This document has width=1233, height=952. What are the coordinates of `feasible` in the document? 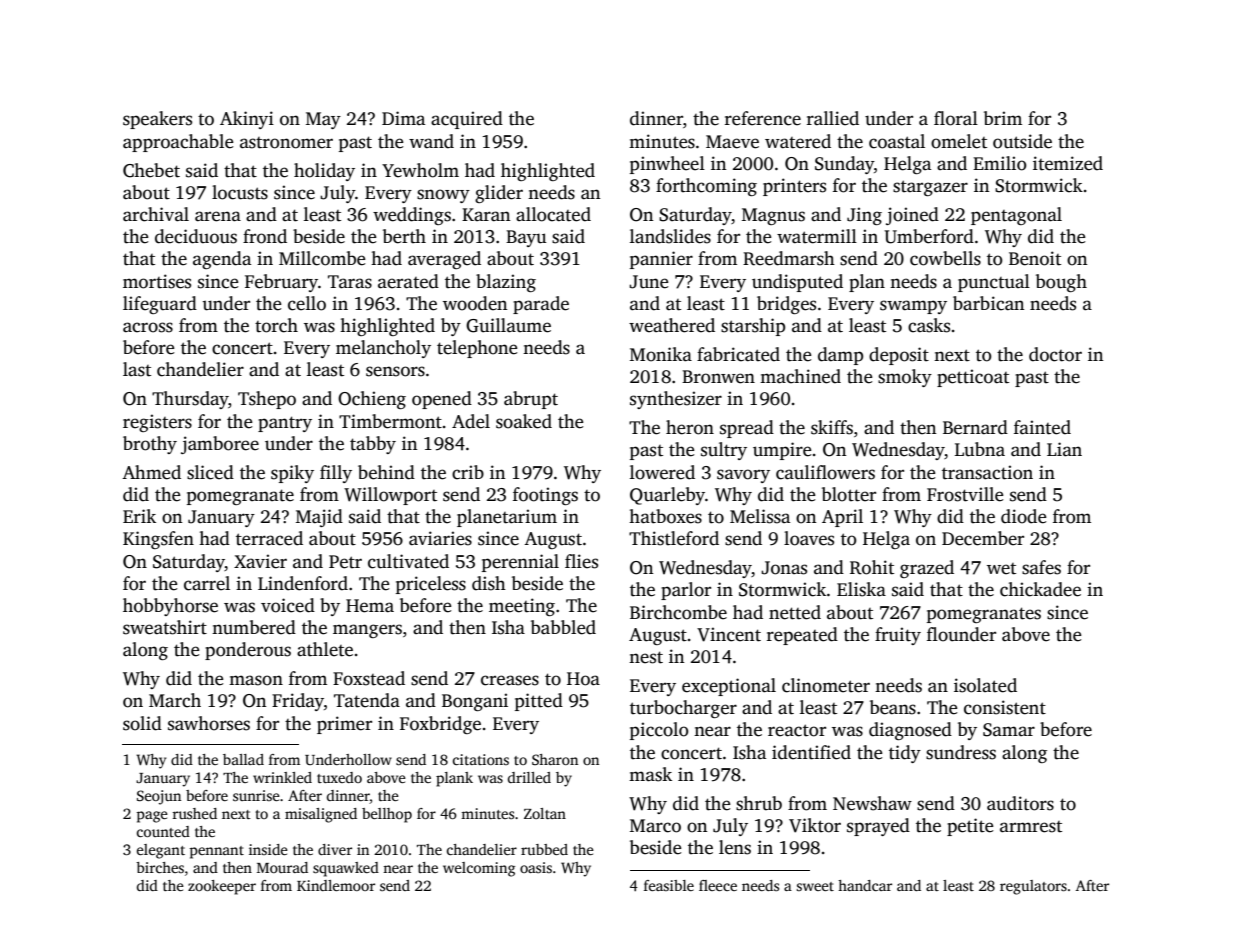 It's located at (669, 885).
